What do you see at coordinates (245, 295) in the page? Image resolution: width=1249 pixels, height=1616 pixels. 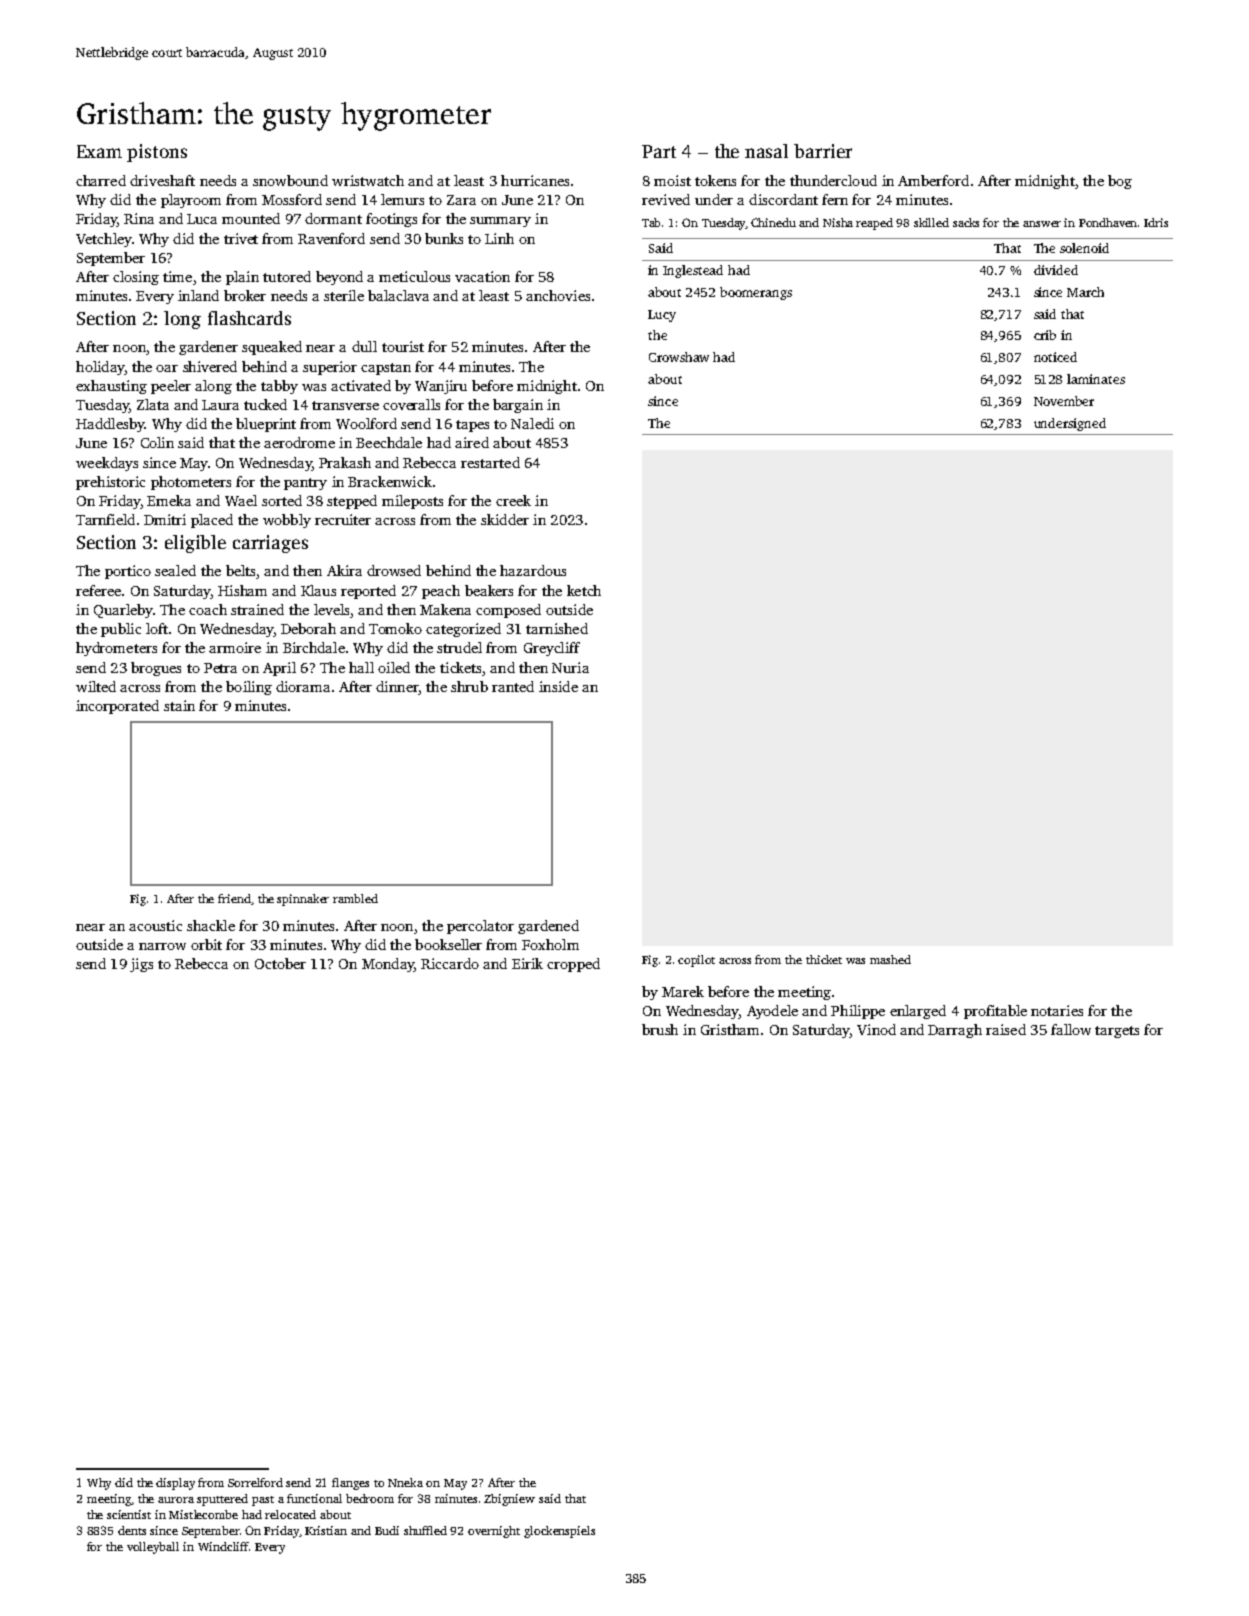 I see `broker` at bounding box center [245, 295].
